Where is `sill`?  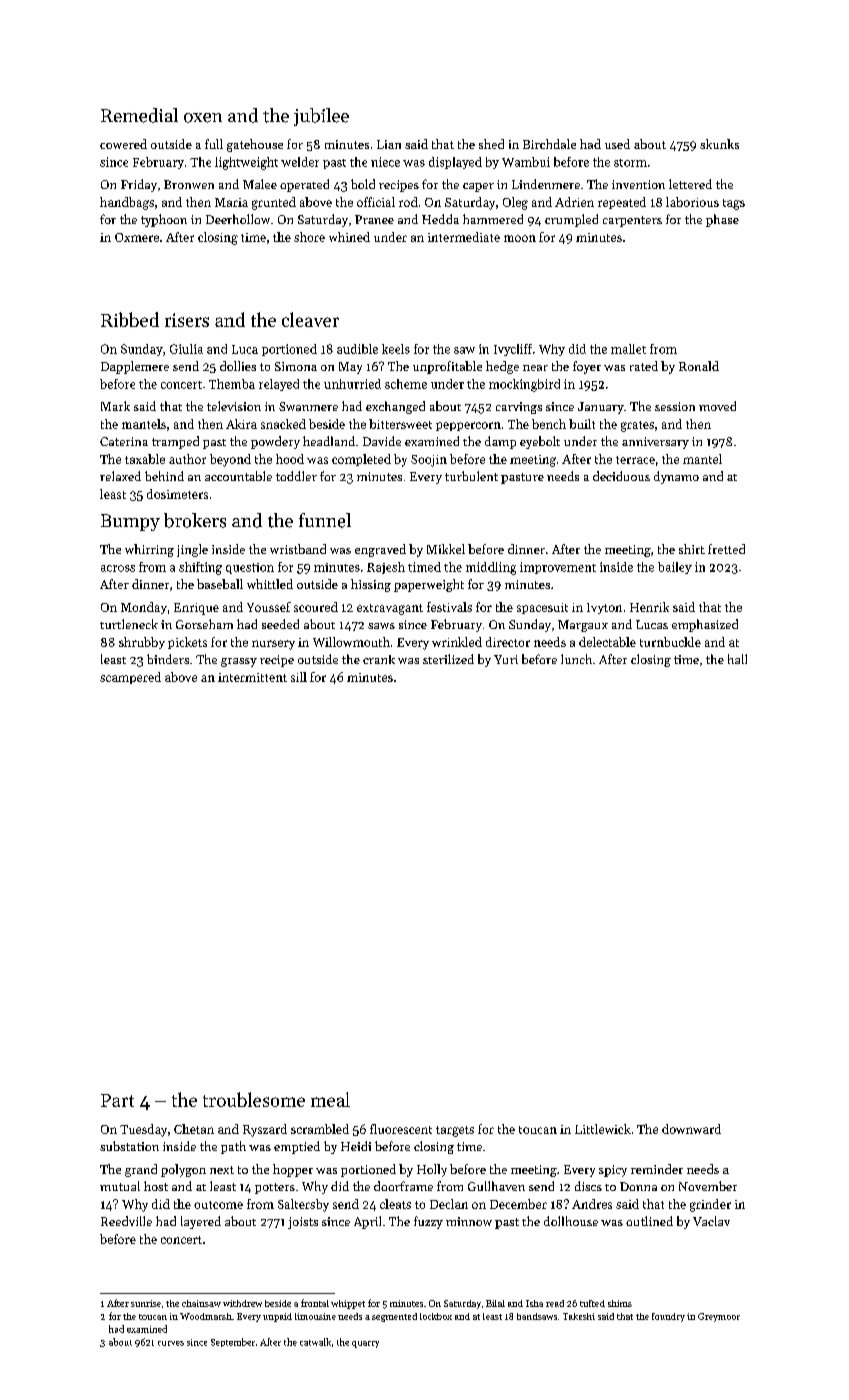 sill is located at coordinates (299, 677).
